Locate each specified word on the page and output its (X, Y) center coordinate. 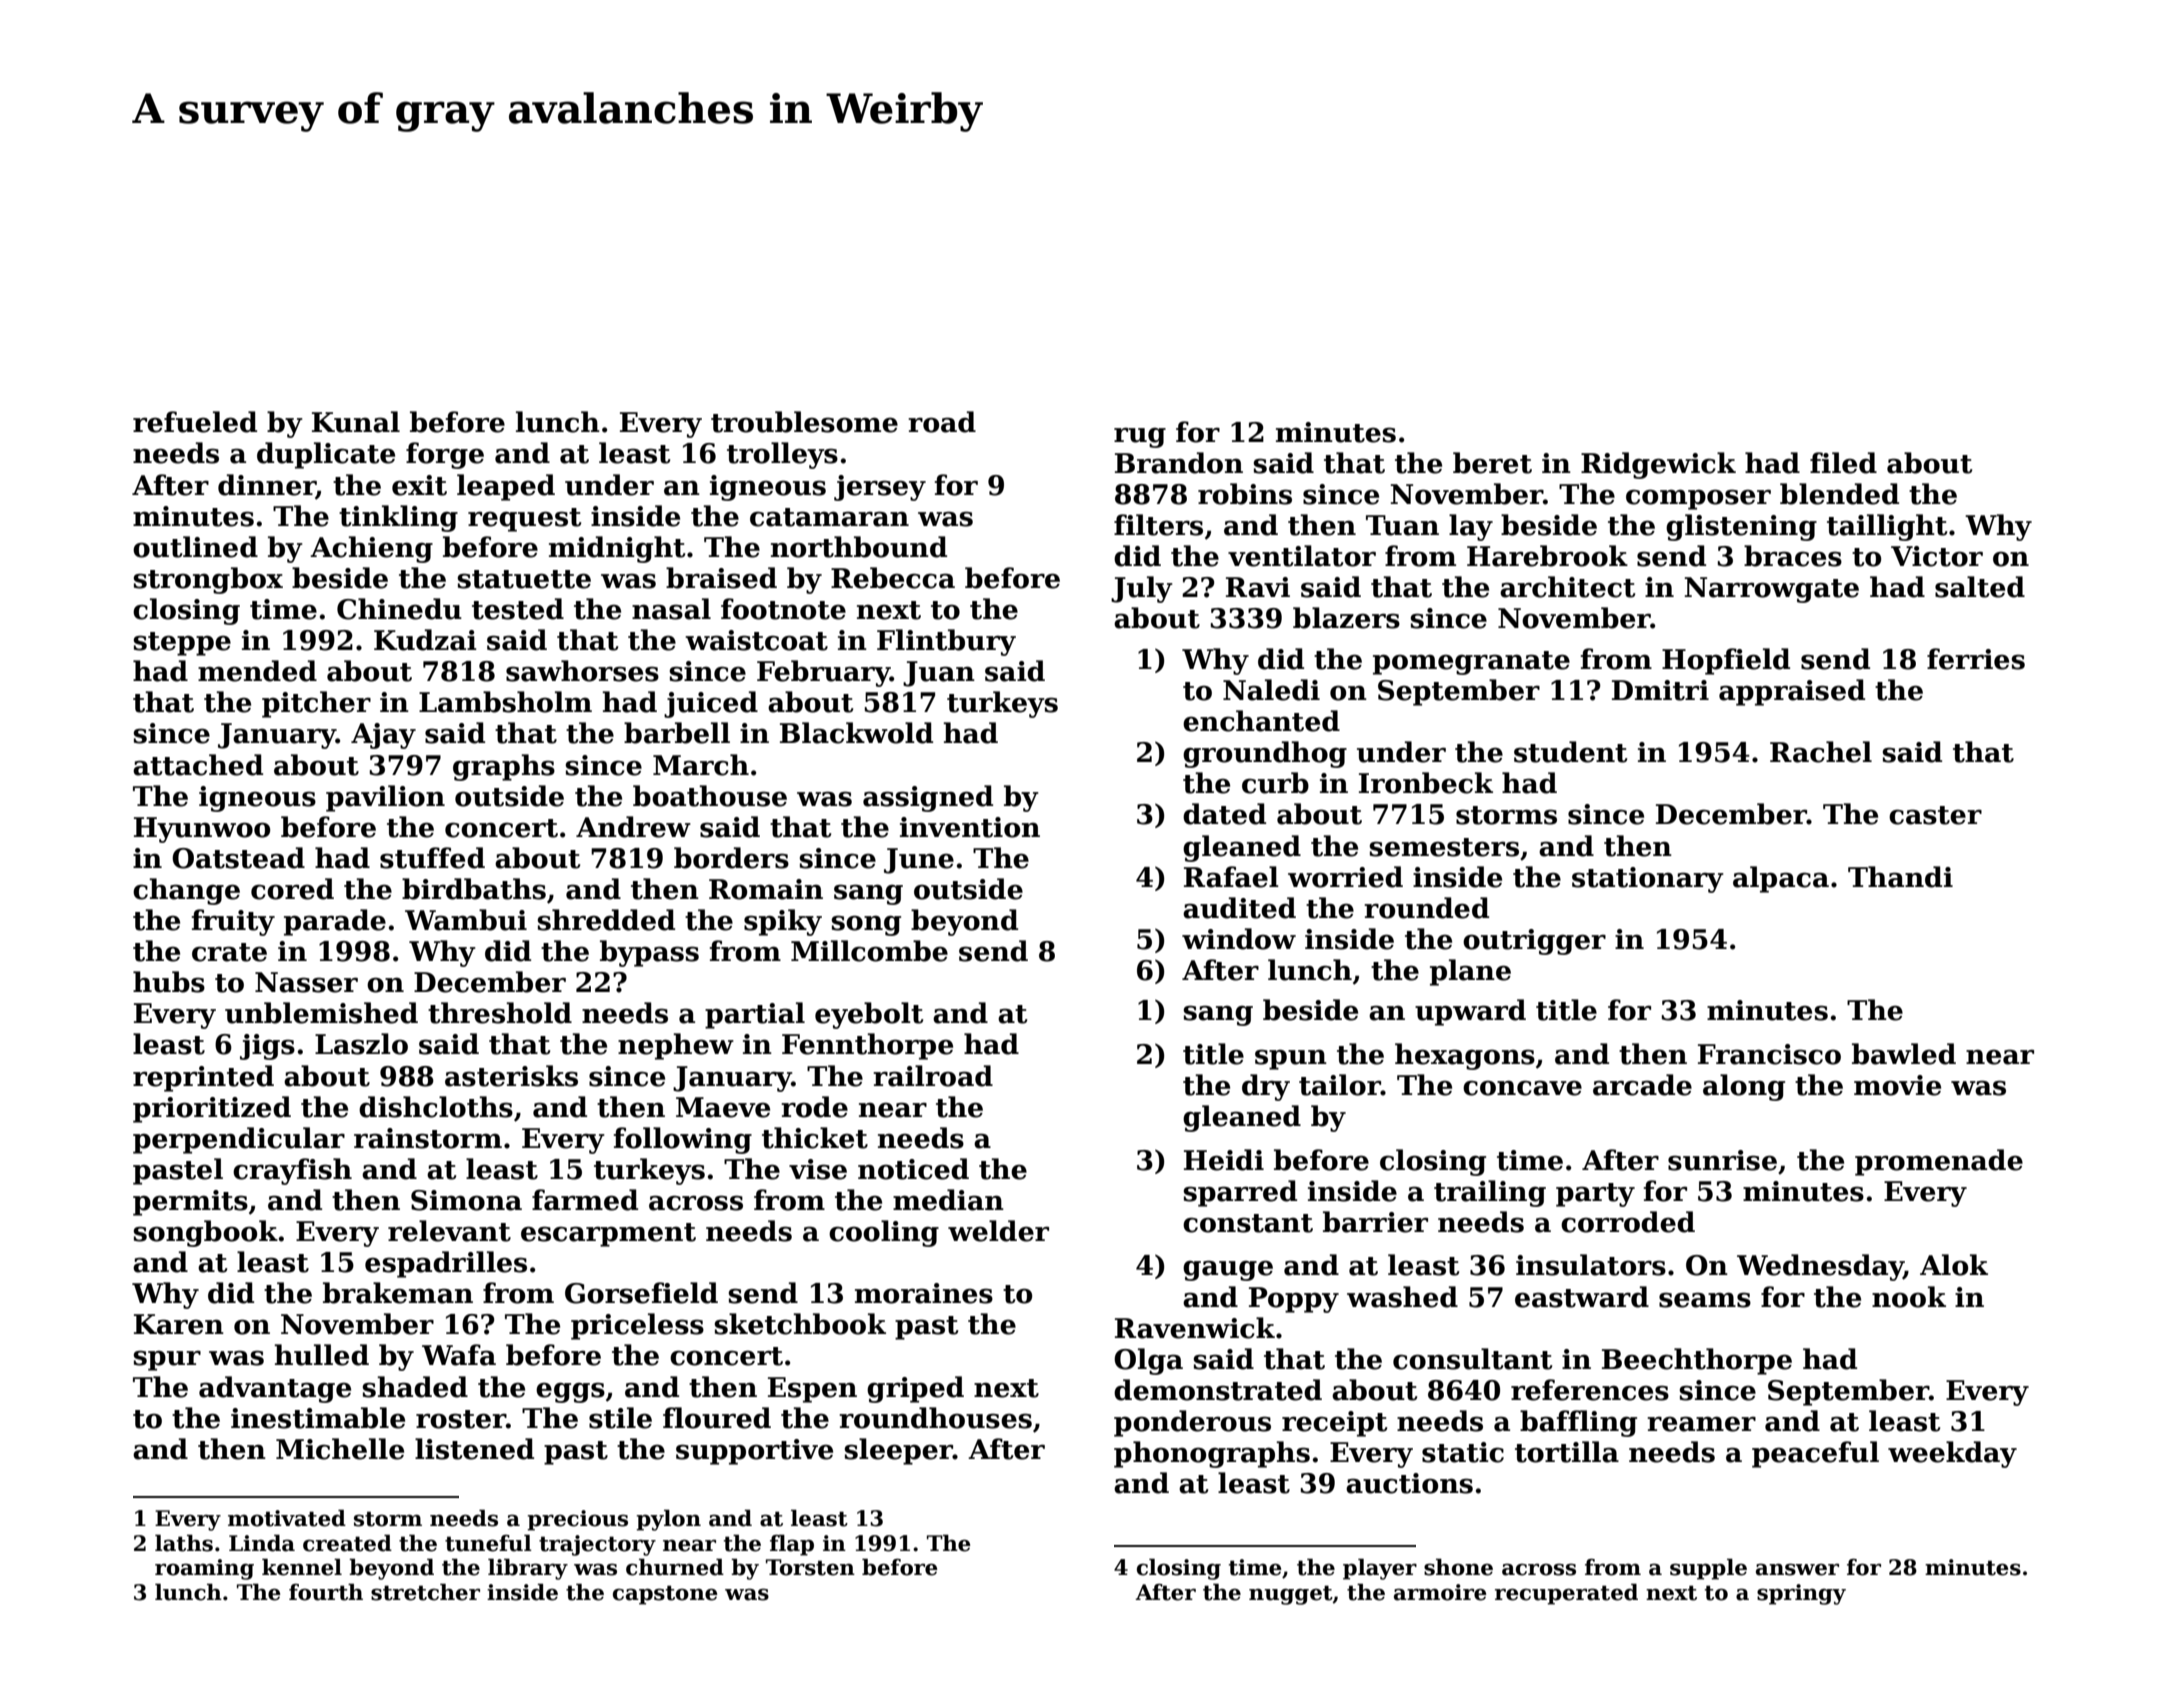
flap (792, 1545)
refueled (195, 422)
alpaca (1781, 879)
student (1570, 752)
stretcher (425, 1592)
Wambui (466, 920)
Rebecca (893, 578)
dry (1266, 1087)
